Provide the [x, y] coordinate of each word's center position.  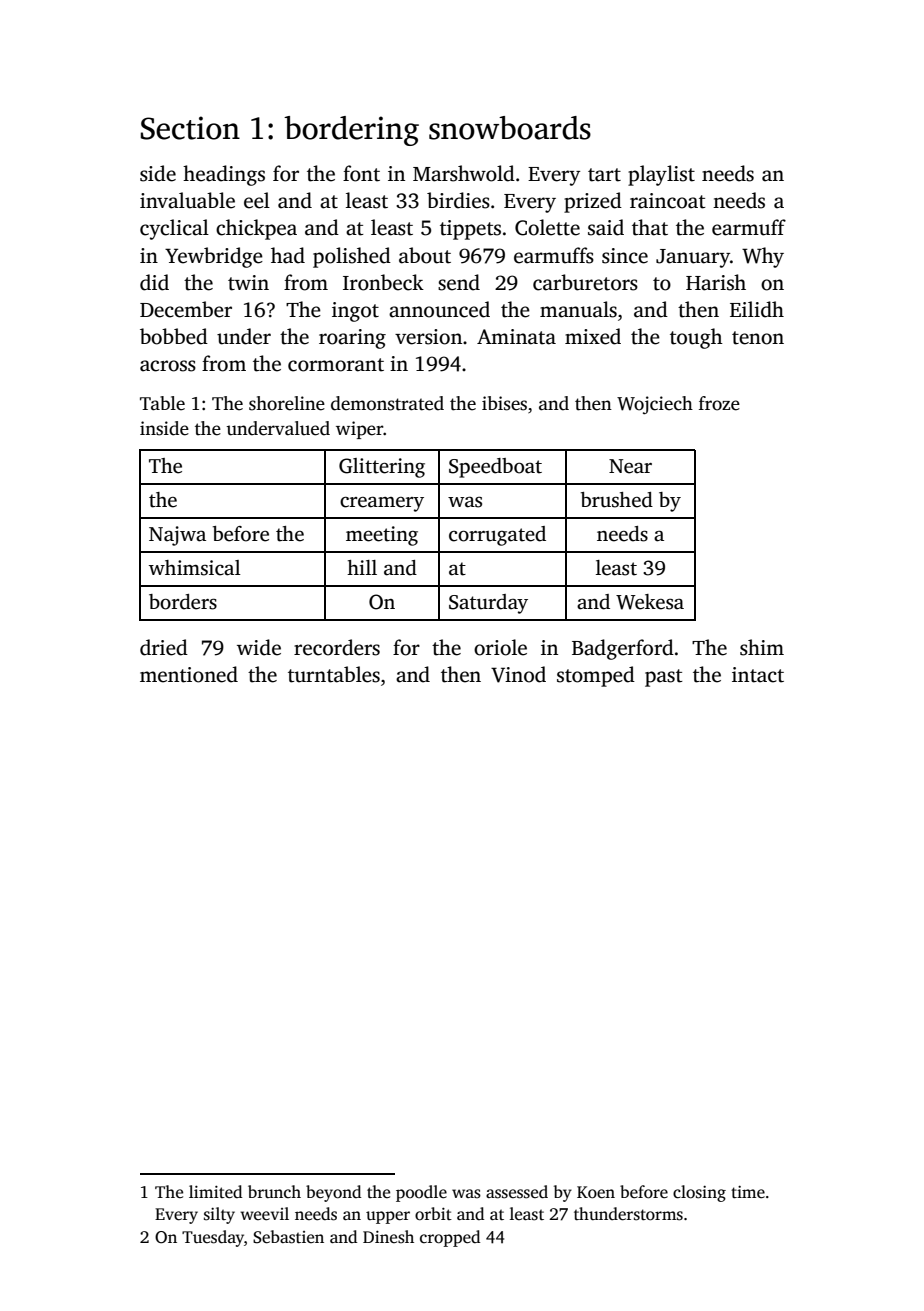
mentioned [189, 674]
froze [719, 403]
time [748, 1192]
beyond [333, 1193]
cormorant [336, 365]
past [664, 678]
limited [215, 1192]
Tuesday [213, 1238]
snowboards [510, 128]
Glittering [382, 468]
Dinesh [388, 1237]
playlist [661, 175]
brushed [617, 500]
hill [362, 567]
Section [190, 128]
